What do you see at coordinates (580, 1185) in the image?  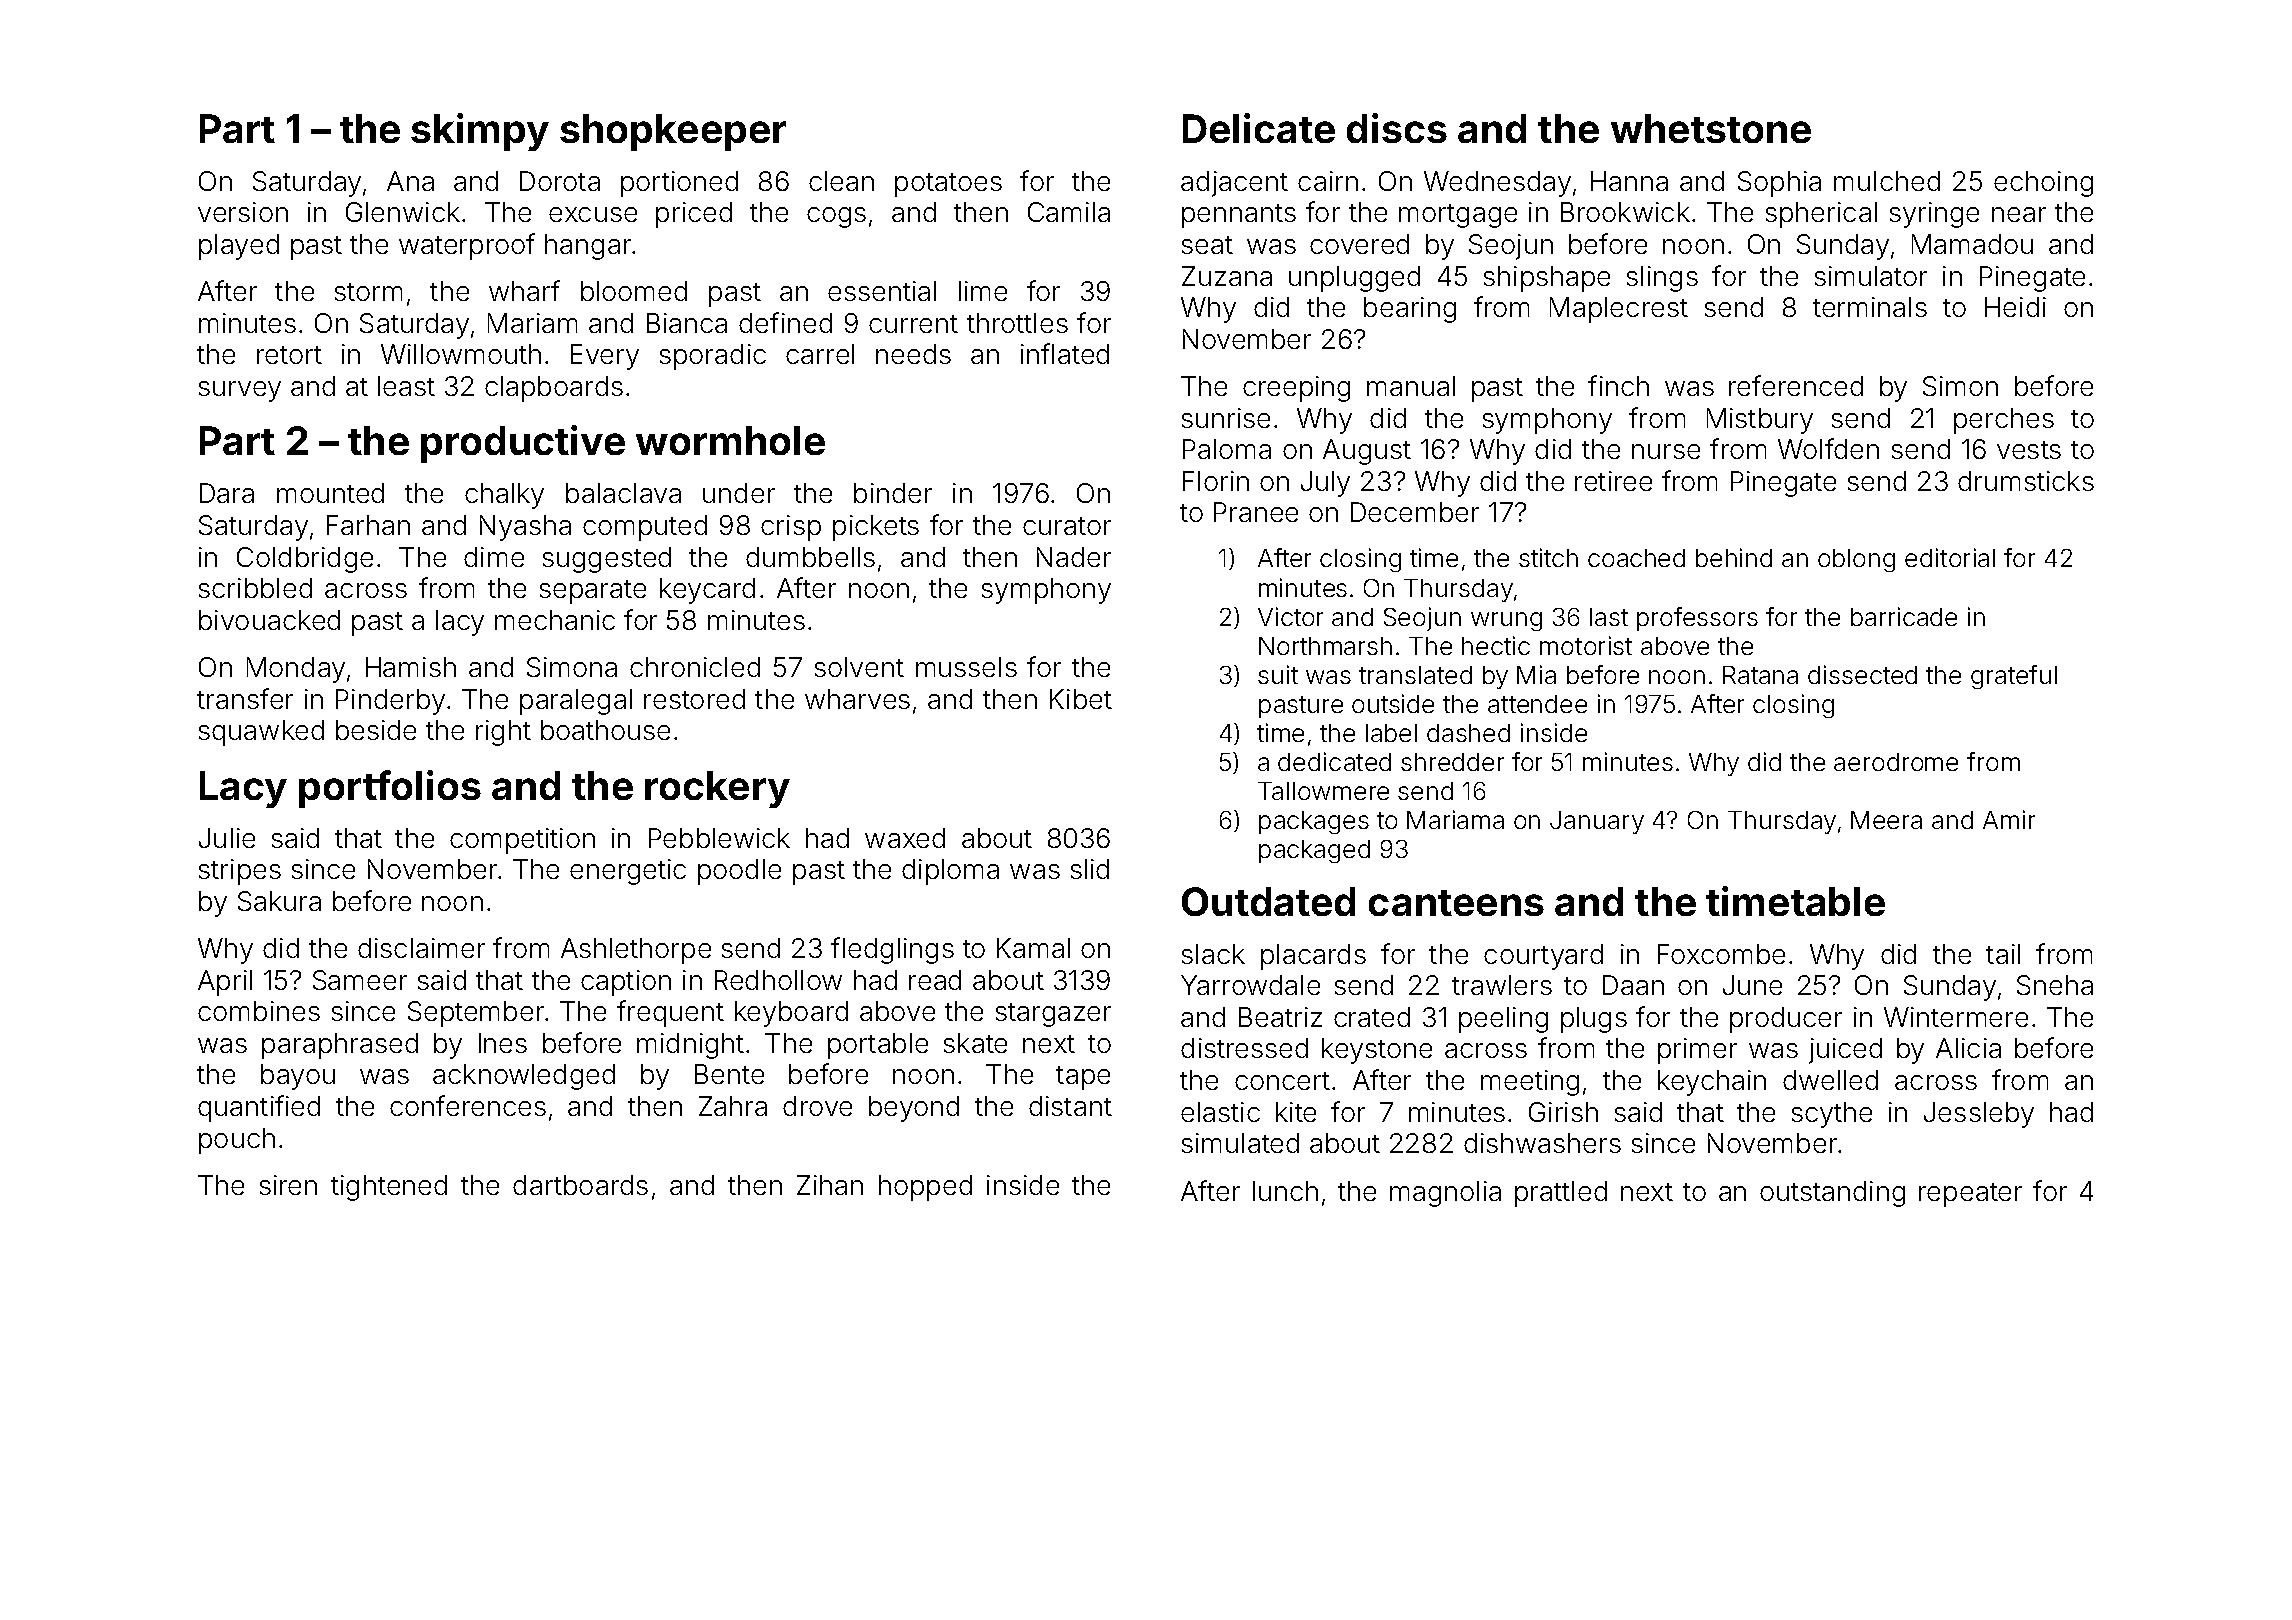 I see `dartboards` at bounding box center [580, 1185].
